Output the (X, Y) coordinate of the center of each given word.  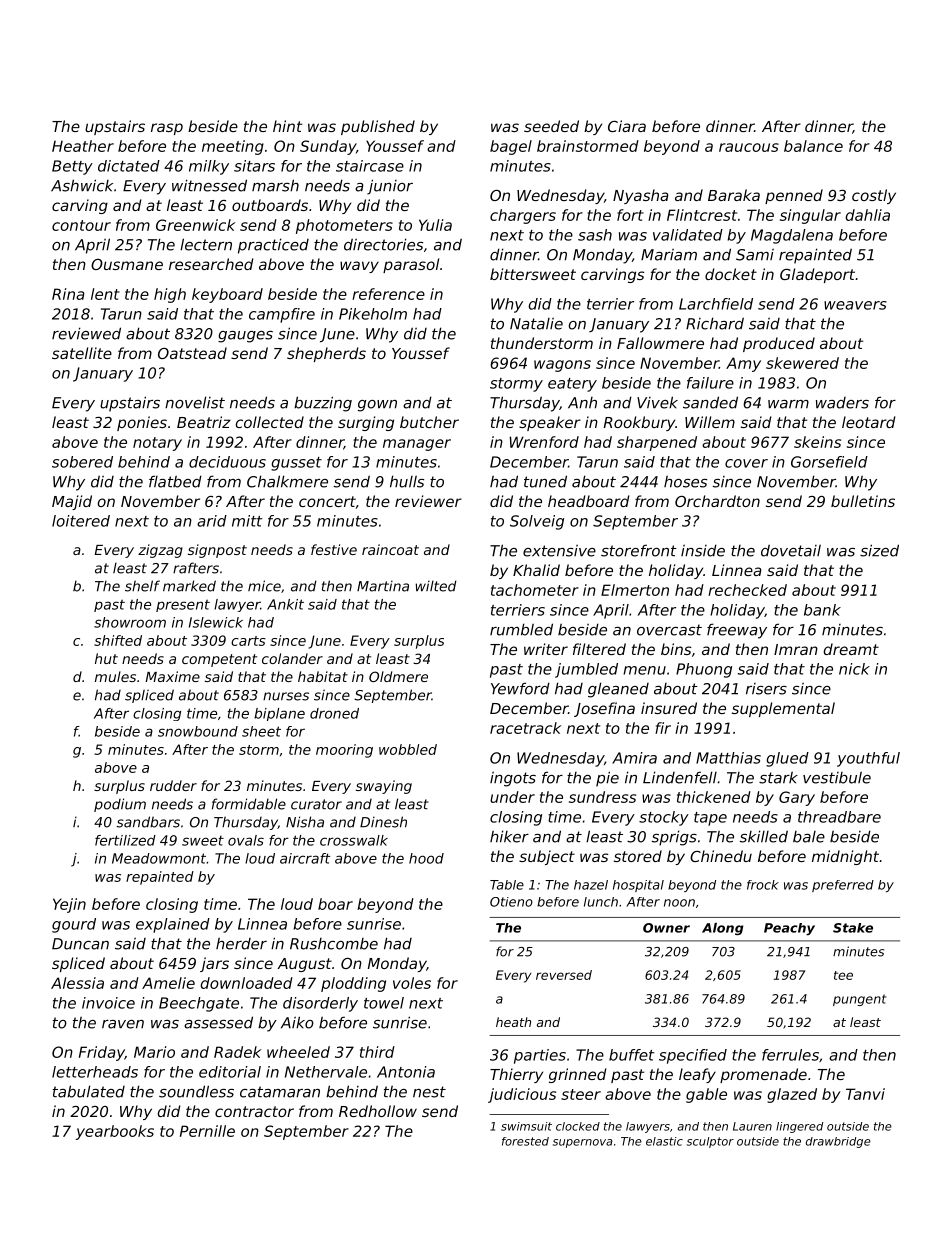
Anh (582, 403)
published (378, 127)
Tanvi (865, 1094)
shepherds (326, 354)
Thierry (516, 1075)
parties (540, 1056)
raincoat (390, 549)
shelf (142, 586)
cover (746, 463)
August (304, 965)
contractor (254, 1111)
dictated (129, 166)
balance (813, 146)
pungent (860, 1000)
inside (703, 550)
